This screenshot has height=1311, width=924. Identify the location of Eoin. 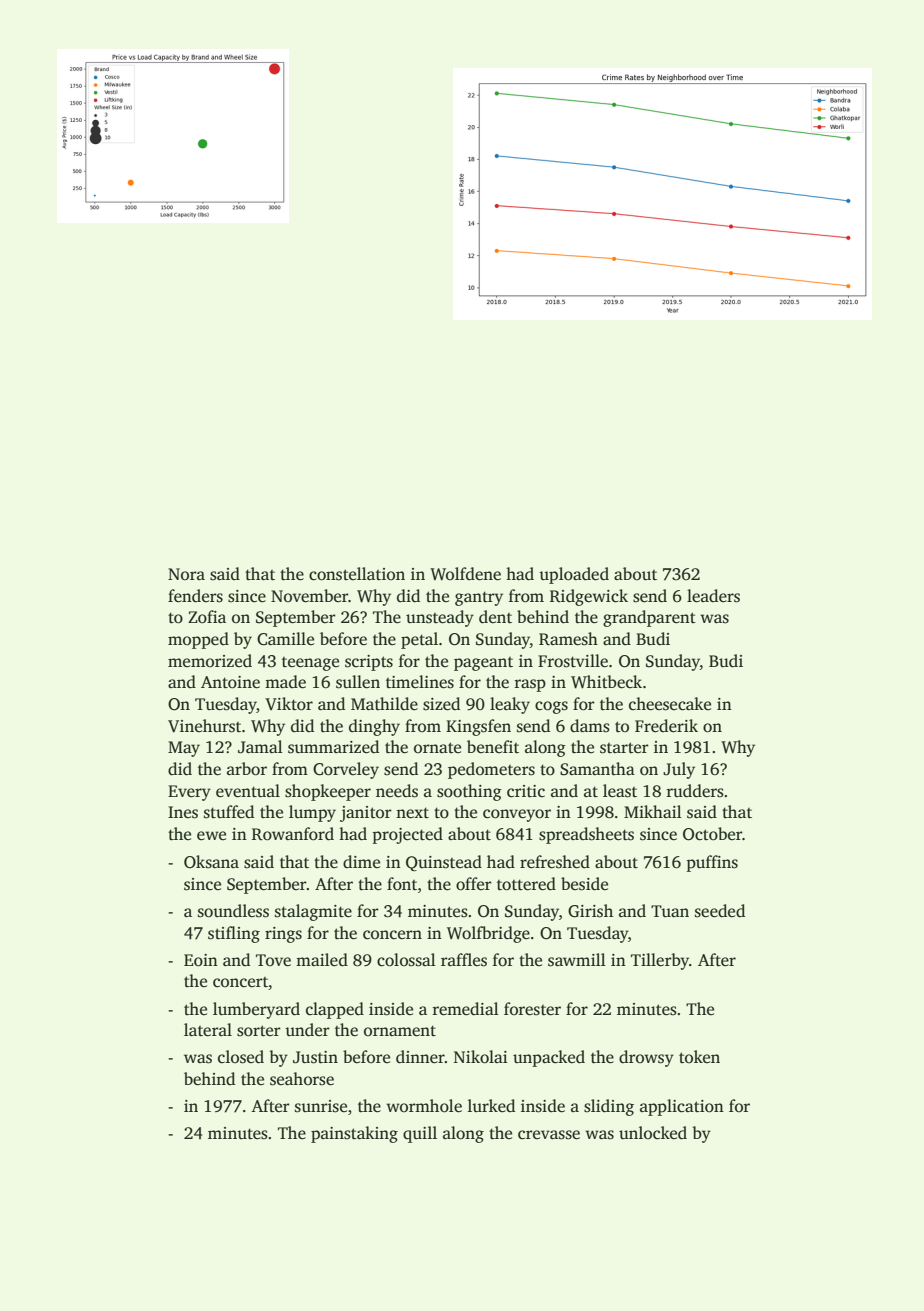
(201, 960).
